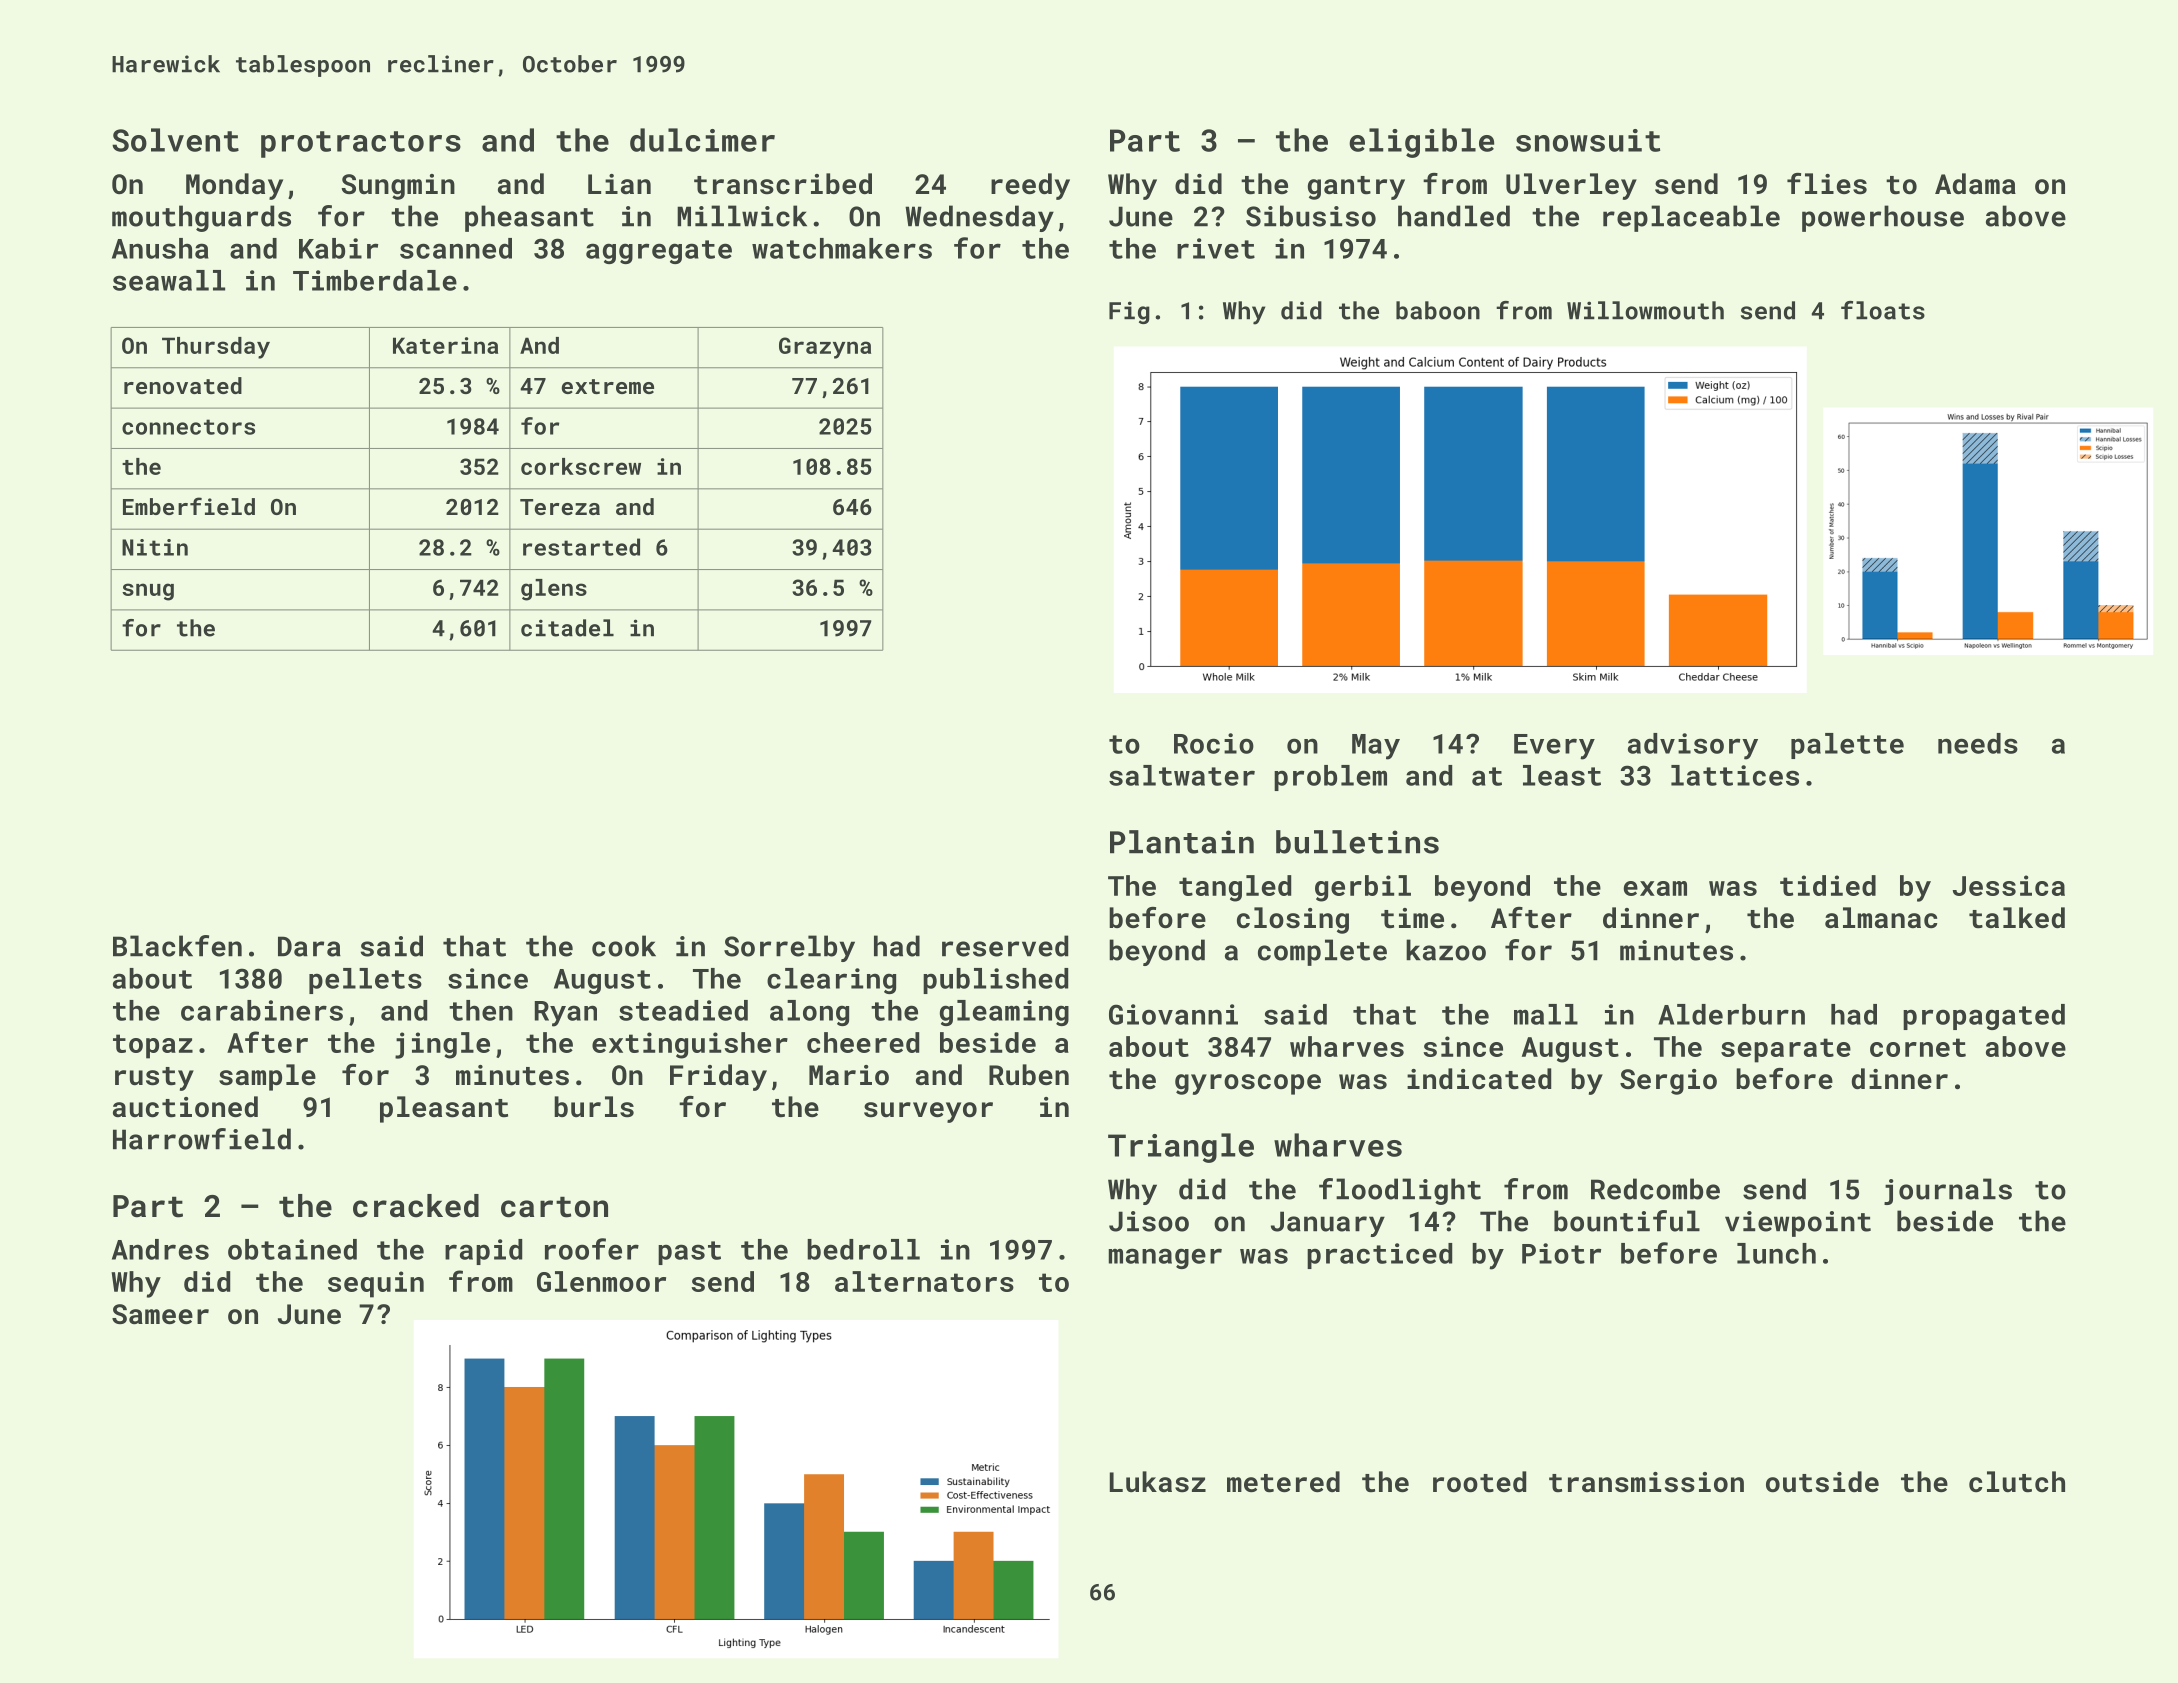 The width and height of the image is (2178, 1683). What do you see at coordinates (376, 1284) in the image?
I see `sequin` at bounding box center [376, 1284].
